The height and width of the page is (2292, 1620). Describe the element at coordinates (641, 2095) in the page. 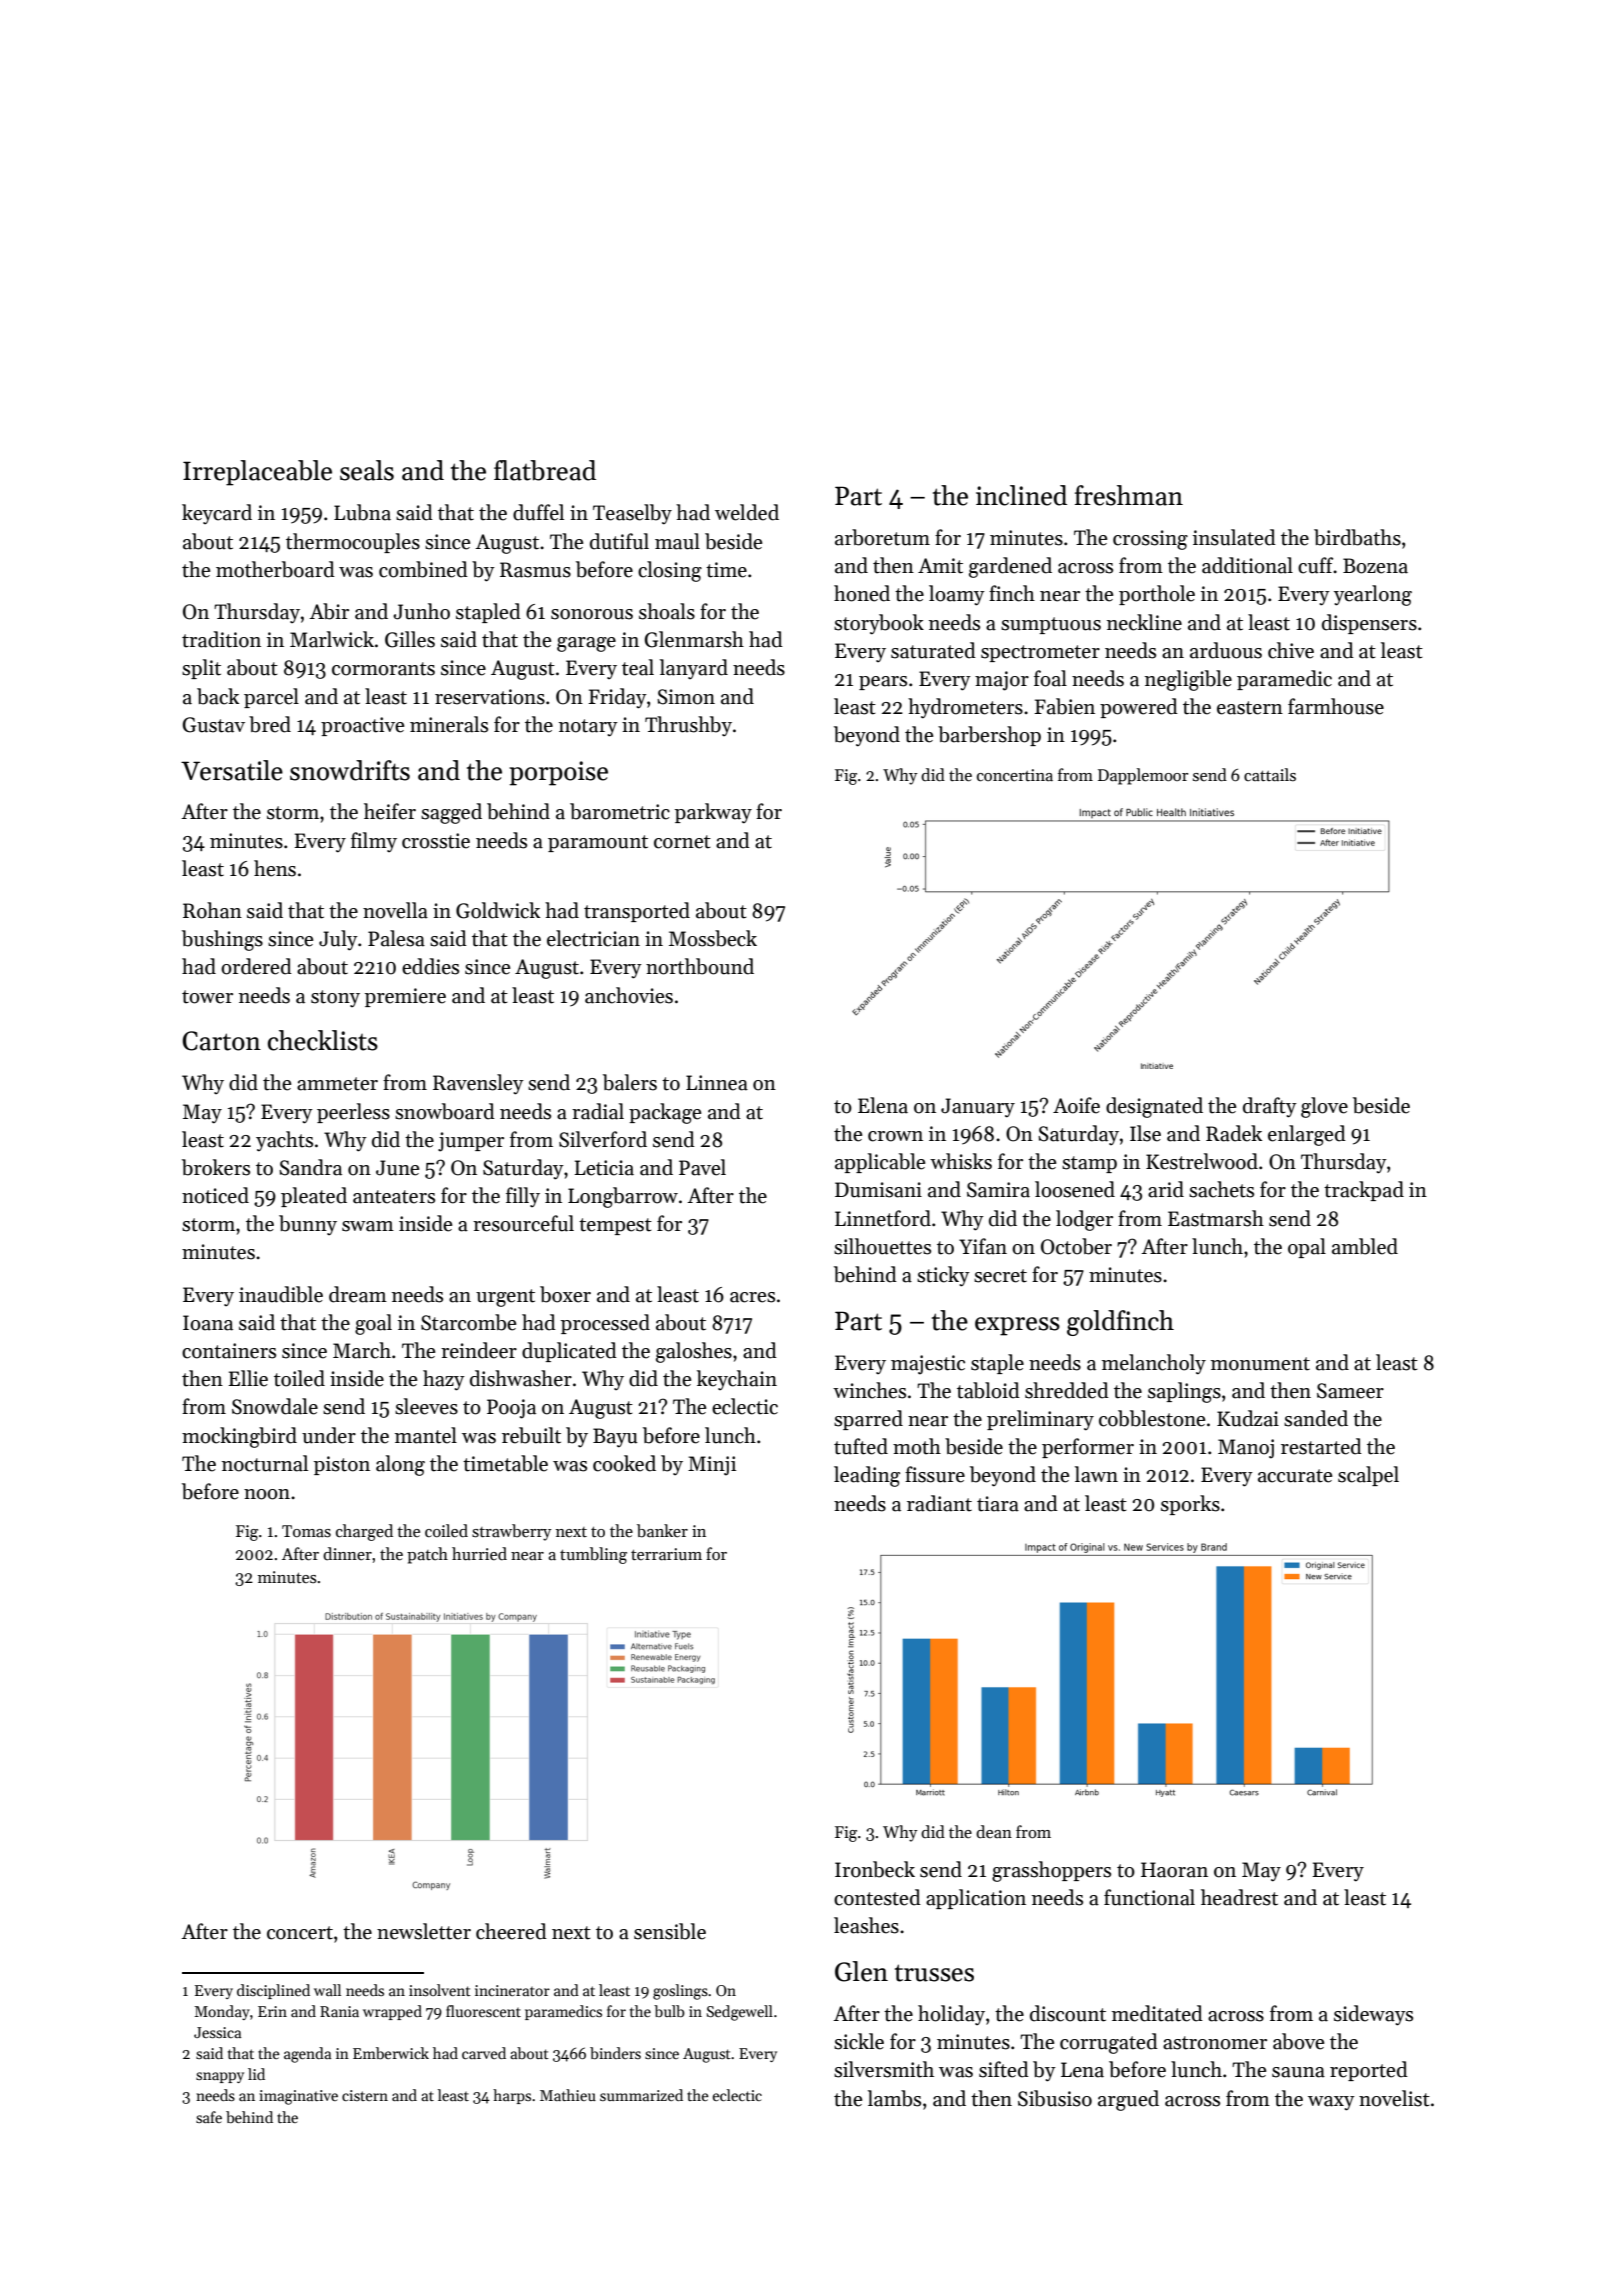

I see `summarized` at that location.
